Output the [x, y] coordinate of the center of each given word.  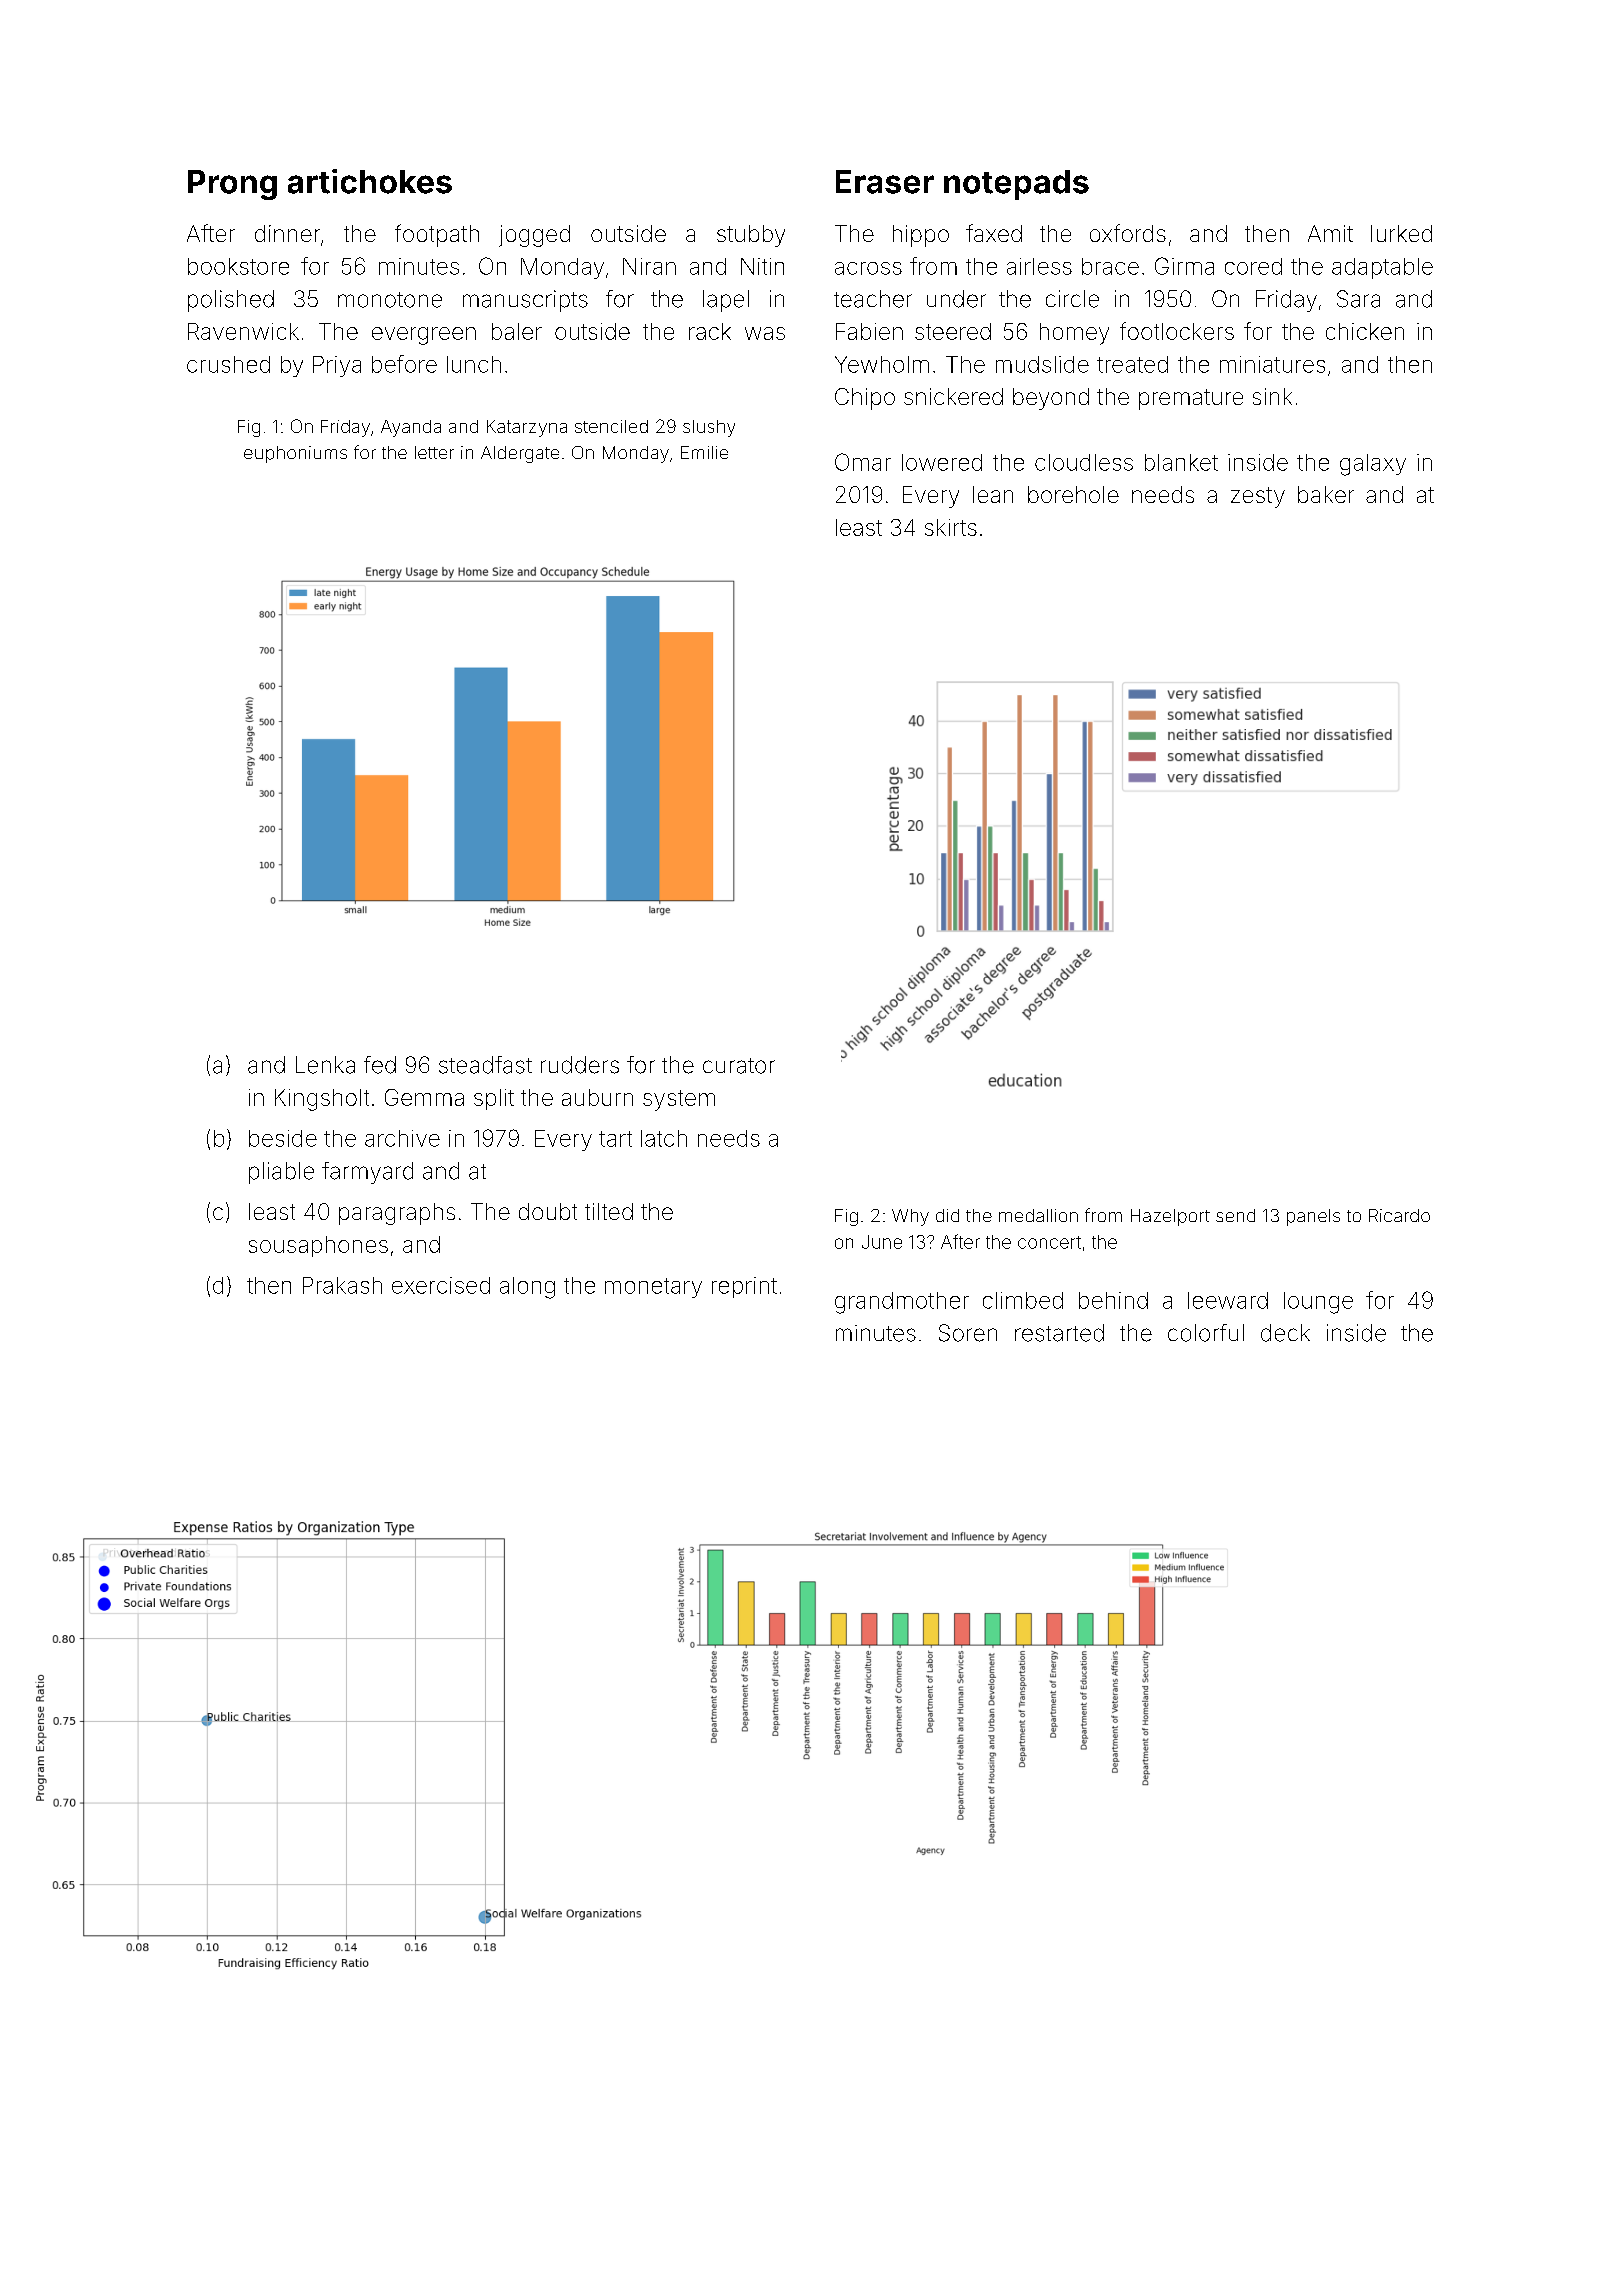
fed [380, 1065]
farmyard [367, 1173]
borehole [1073, 494]
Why [910, 1217]
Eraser [885, 182]
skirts [951, 527]
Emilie [704, 452]
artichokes [370, 181]
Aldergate [520, 454]
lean [993, 494]
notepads [1016, 185]
